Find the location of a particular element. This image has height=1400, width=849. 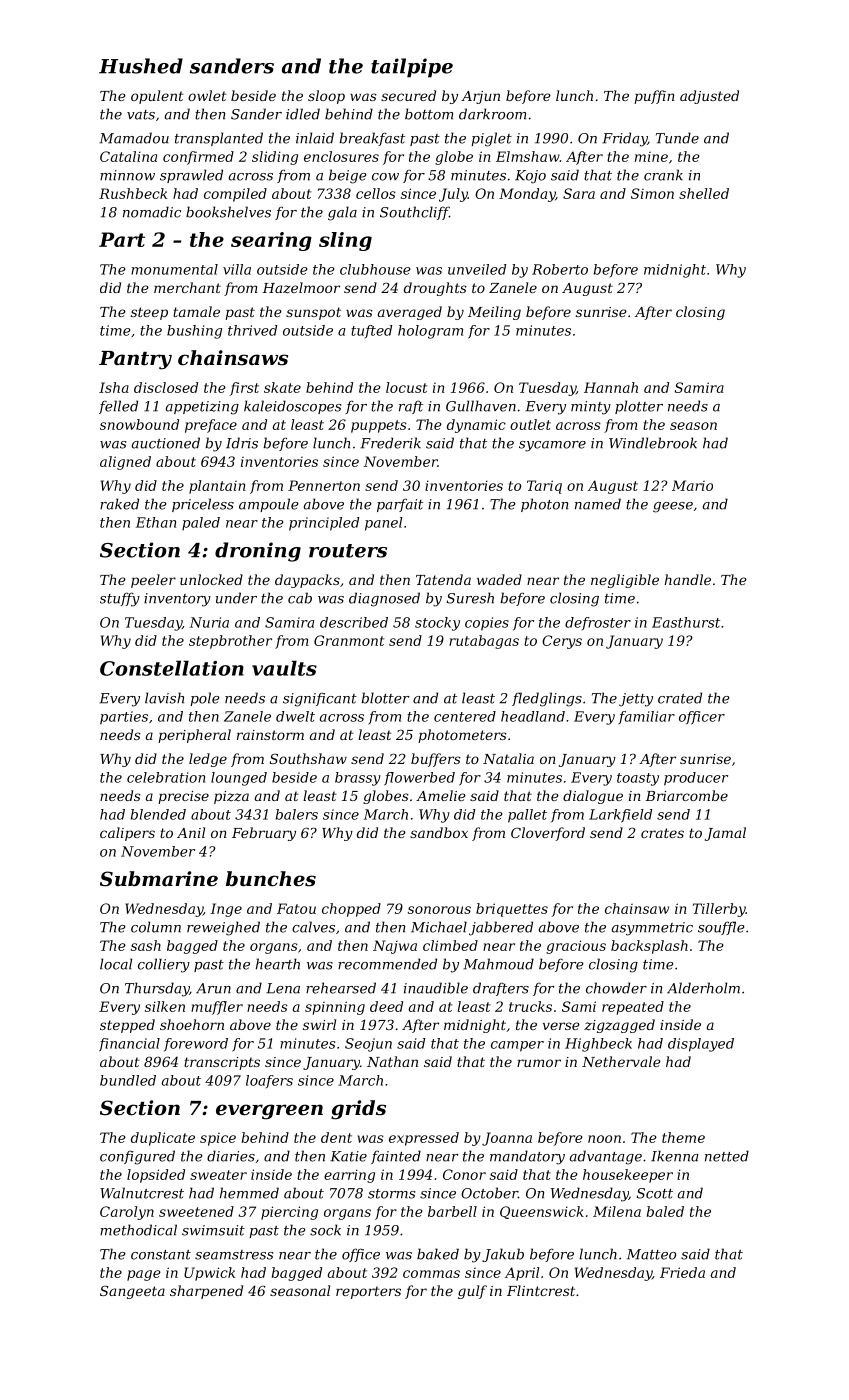

bottom is located at coordinates (429, 114).
